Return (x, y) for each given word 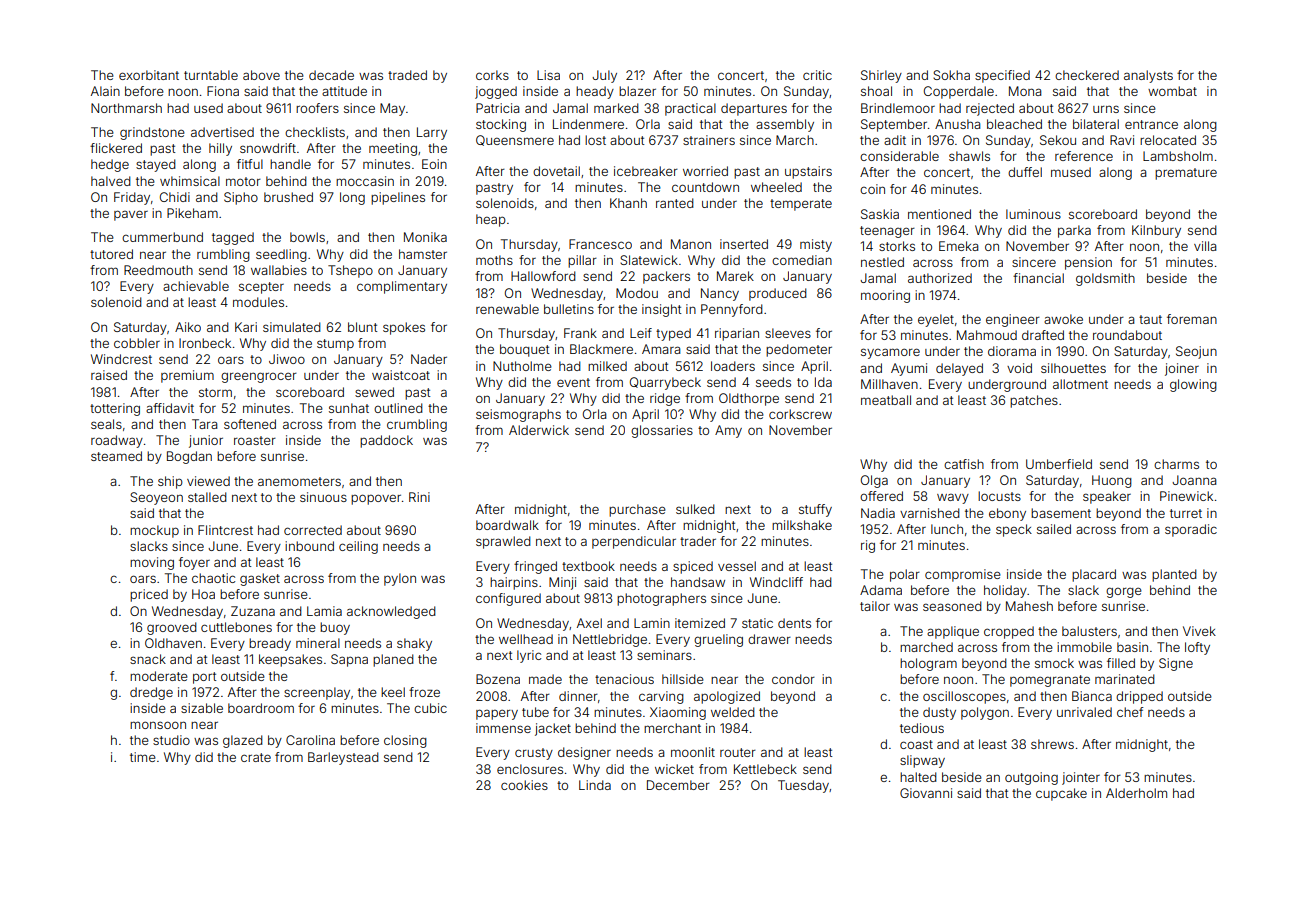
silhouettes (1073, 368)
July (604, 76)
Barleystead (343, 758)
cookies (524, 785)
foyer (194, 563)
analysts (1148, 76)
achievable (196, 286)
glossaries (662, 431)
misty (816, 245)
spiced (693, 567)
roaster (255, 440)
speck (1014, 530)
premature (1186, 174)
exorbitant (149, 75)
